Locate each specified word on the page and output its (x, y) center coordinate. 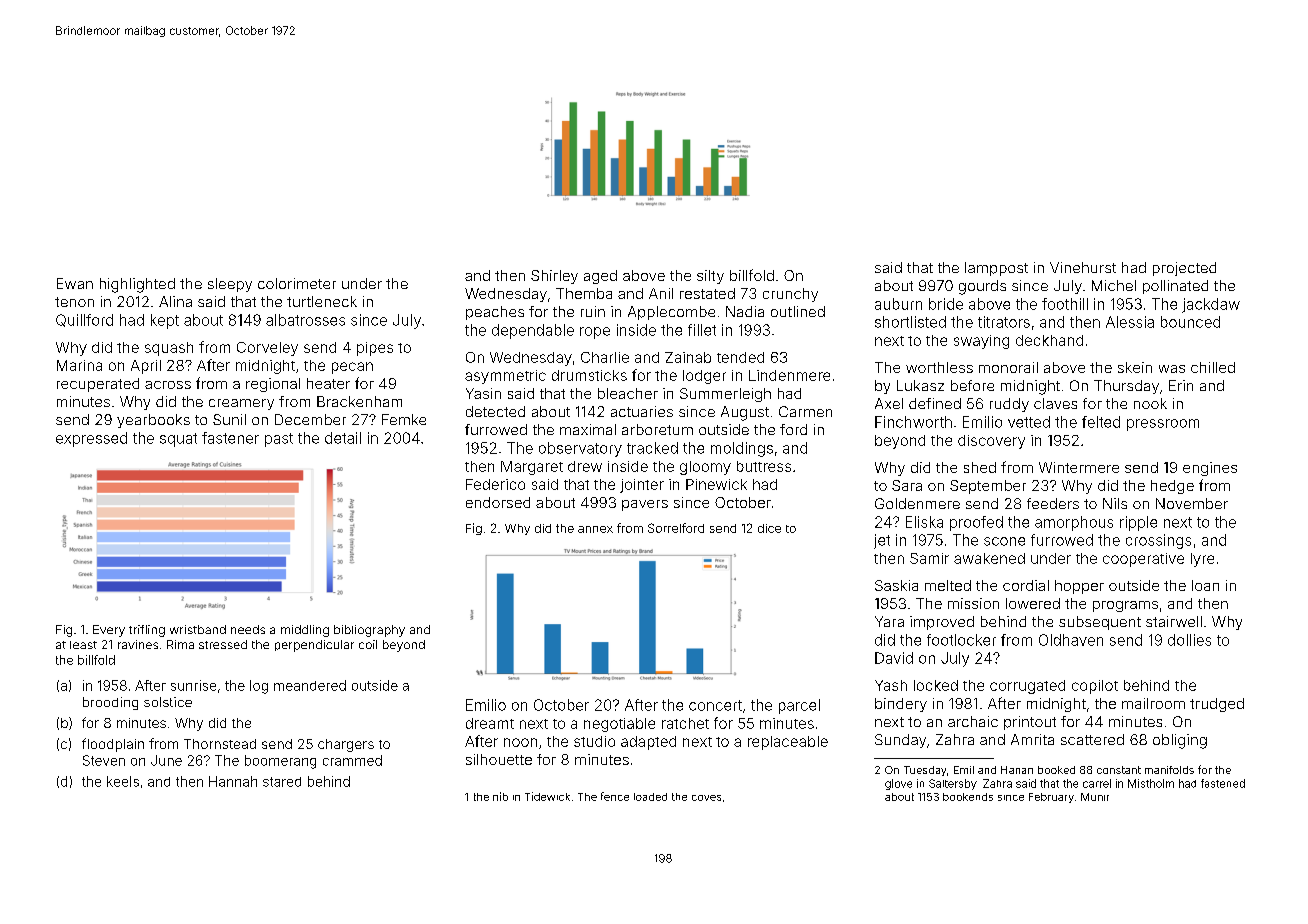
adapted (648, 743)
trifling (147, 631)
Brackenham (359, 401)
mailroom (1153, 703)
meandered (310, 685)
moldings (742, 449)
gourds (982, 287)
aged (600, 277)
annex (595, 529)
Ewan (75, 283)
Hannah (233, 781)
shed (980, 467)
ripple (1138, 523)
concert (715, 705)
